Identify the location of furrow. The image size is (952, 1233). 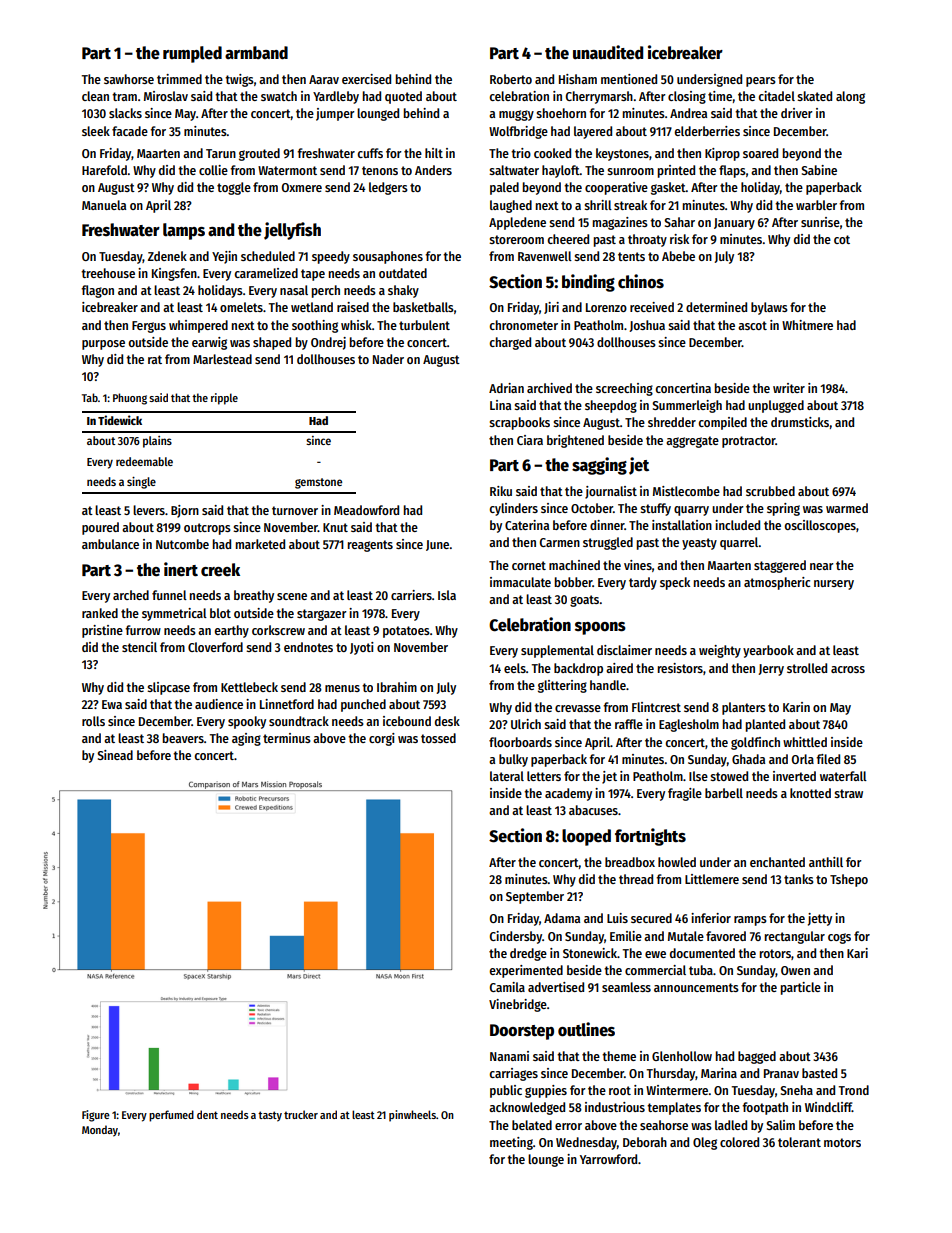
(143, 630).
